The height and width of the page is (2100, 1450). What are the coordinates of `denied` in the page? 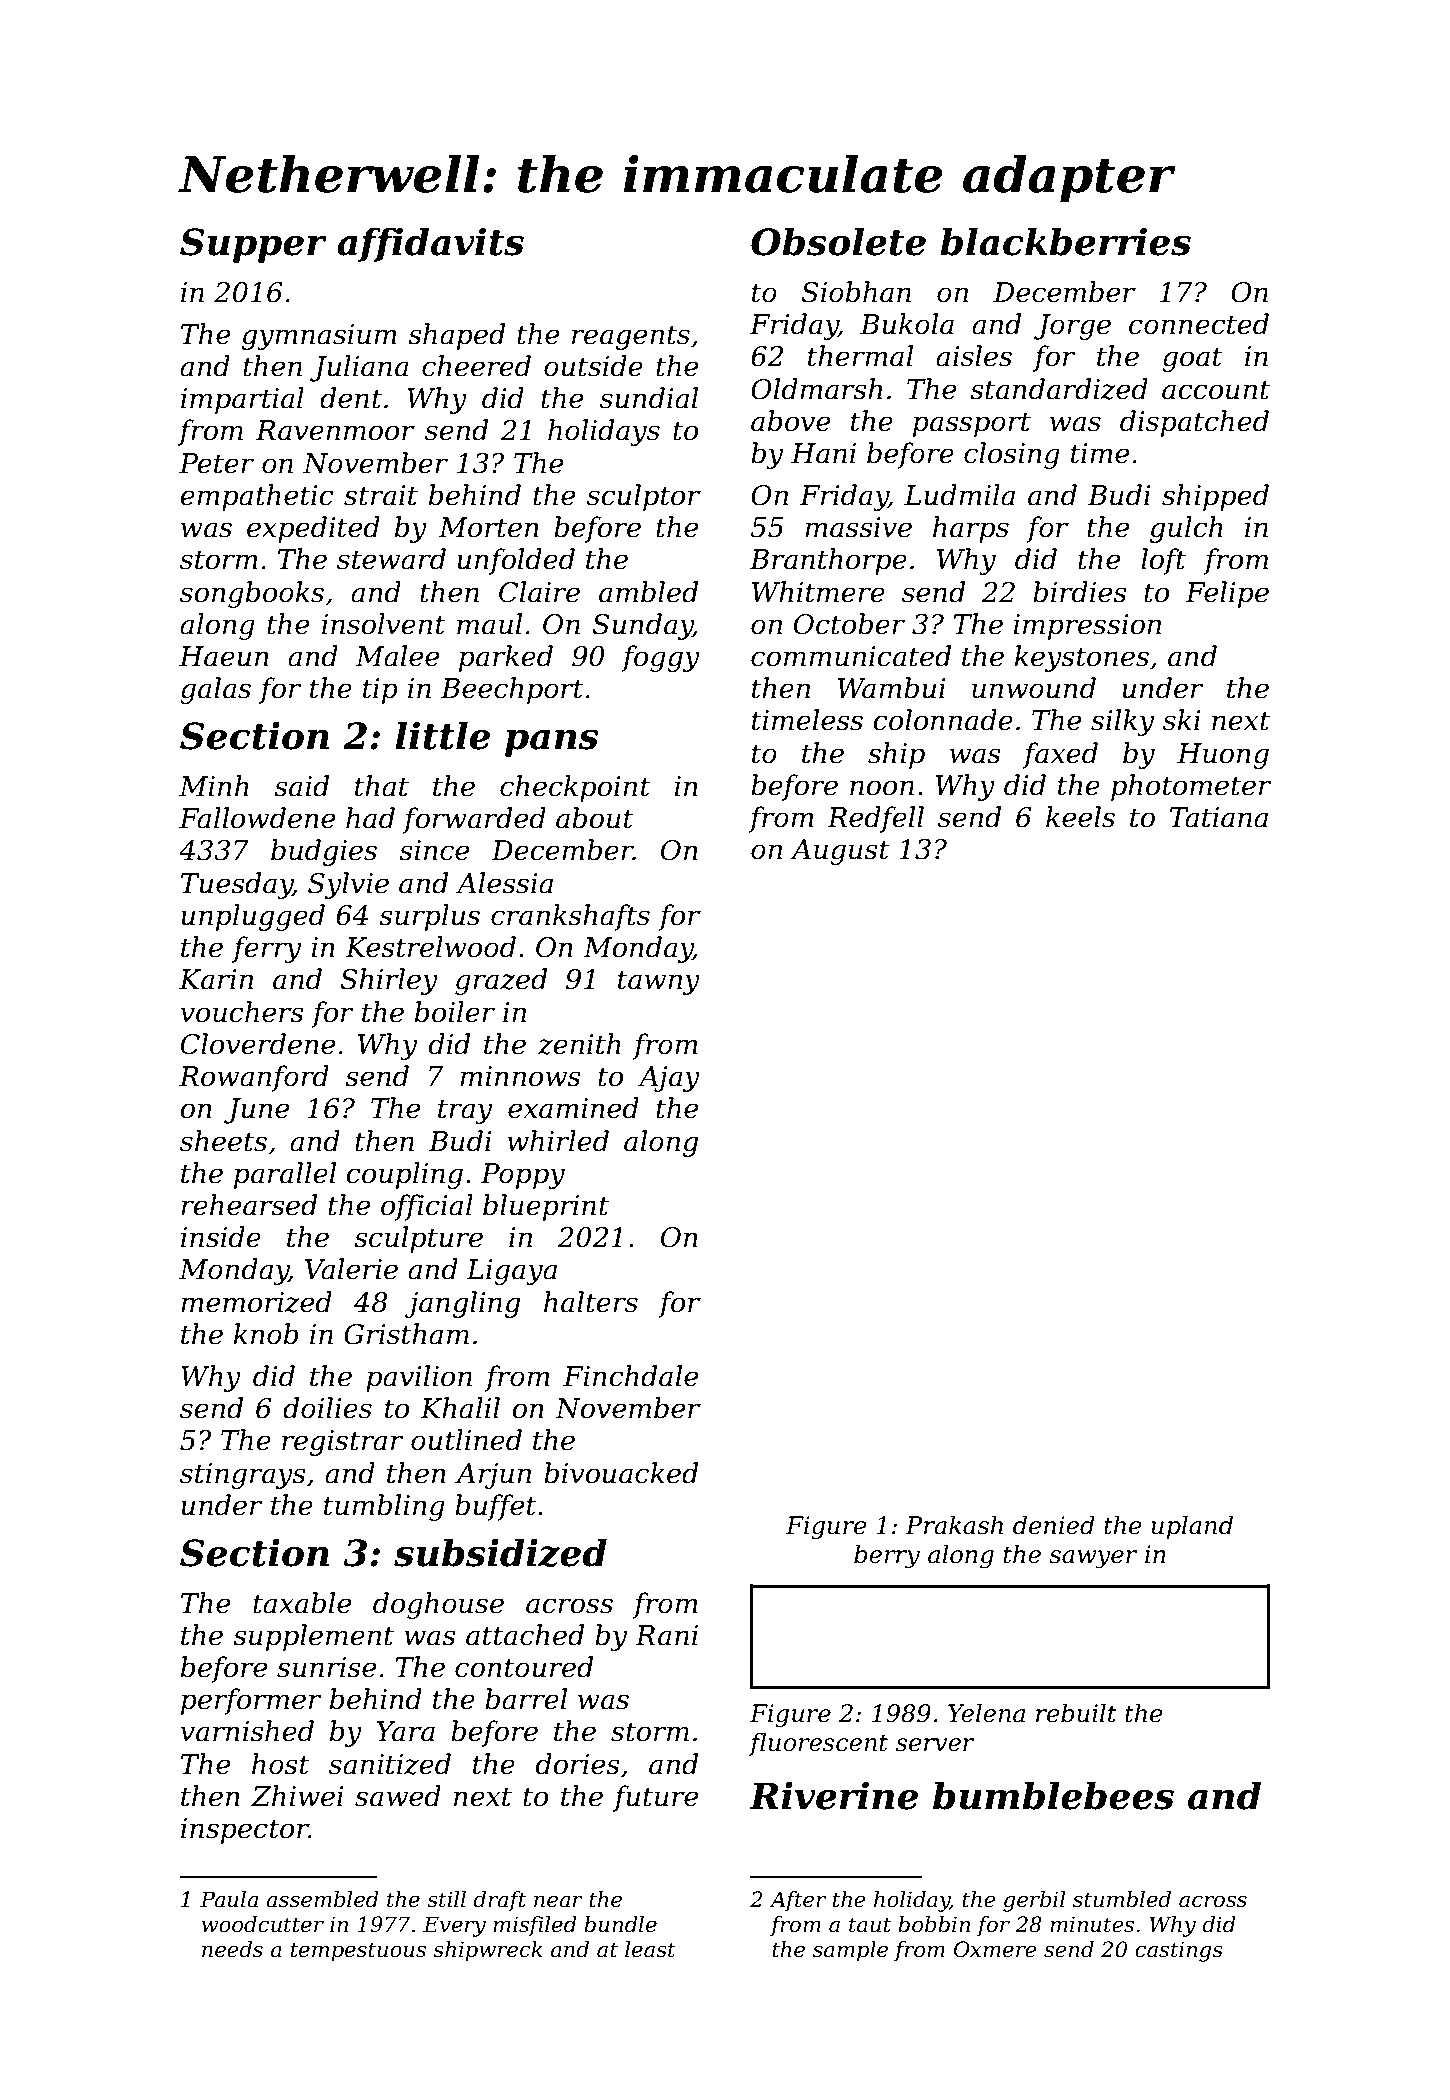 It's located at (1054, 1525).
